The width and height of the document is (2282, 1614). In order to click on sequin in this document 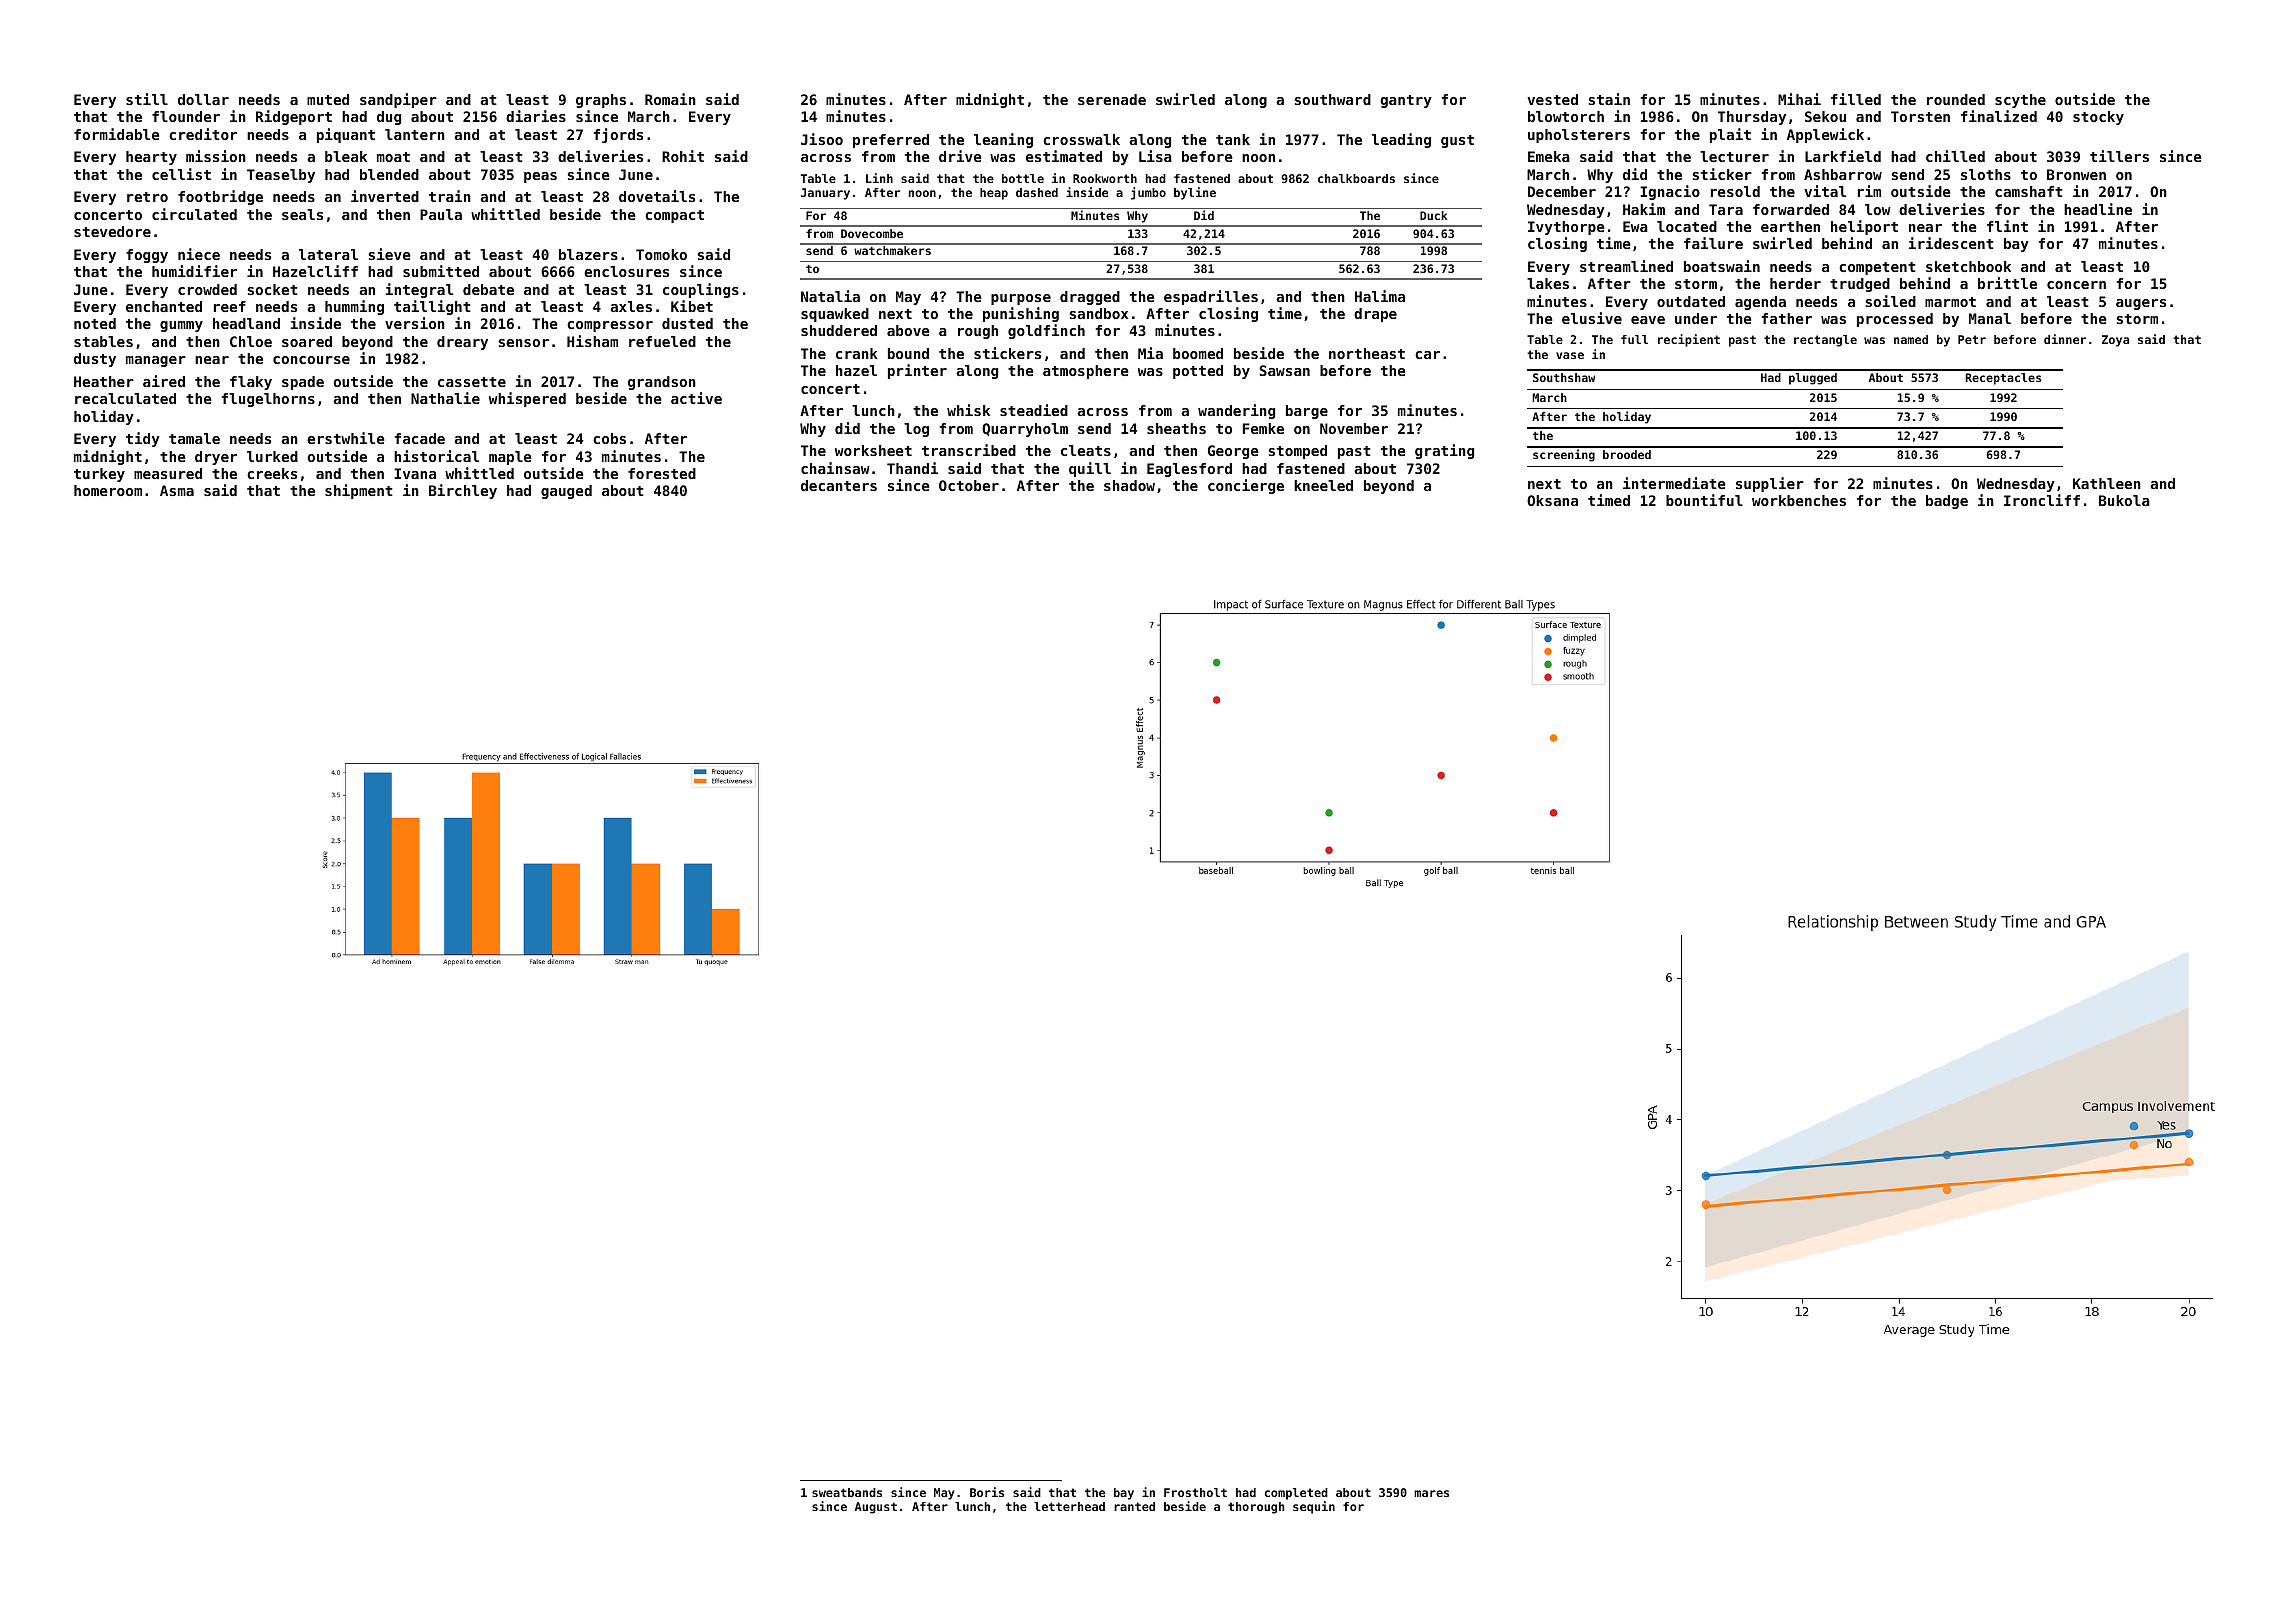, I will do `click(1314, 1507)`.
